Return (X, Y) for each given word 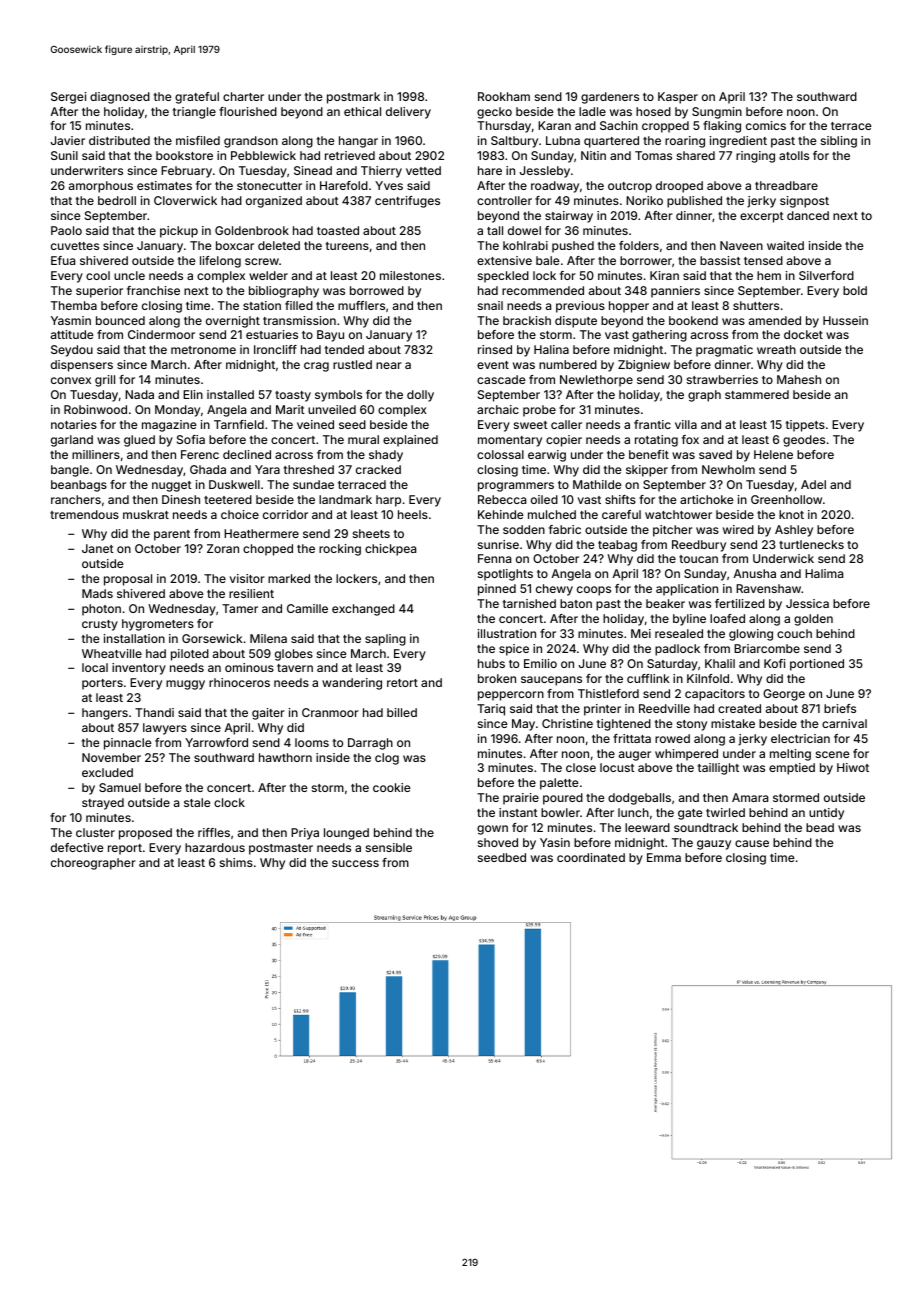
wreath (776, 349)
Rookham (504, 96)
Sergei (68, 98)
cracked (378, 469)
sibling (839, 142)
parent (172, 535)
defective (77, 847)
